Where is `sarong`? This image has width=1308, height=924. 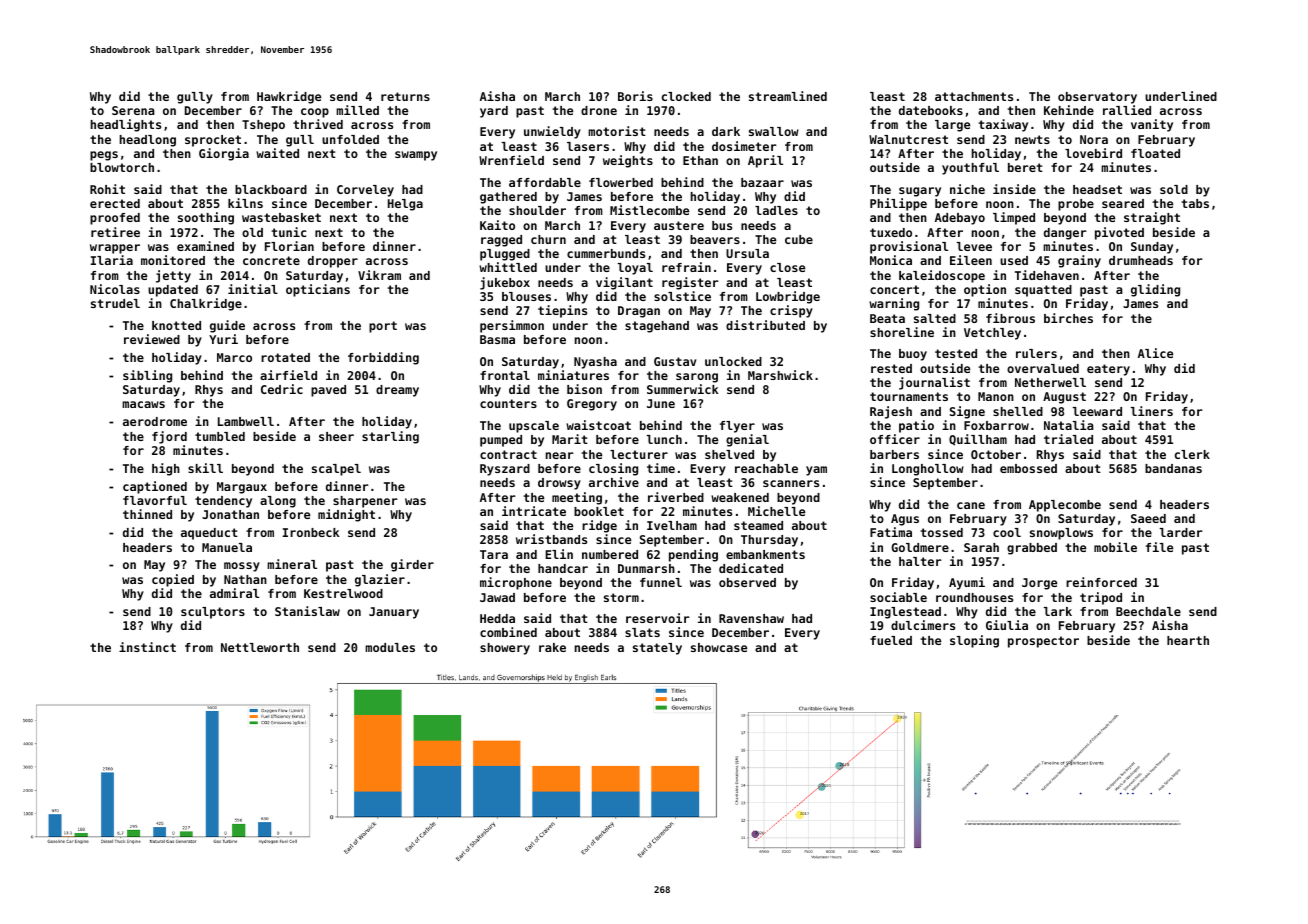
sarong is located at coordinates (697, 378).
